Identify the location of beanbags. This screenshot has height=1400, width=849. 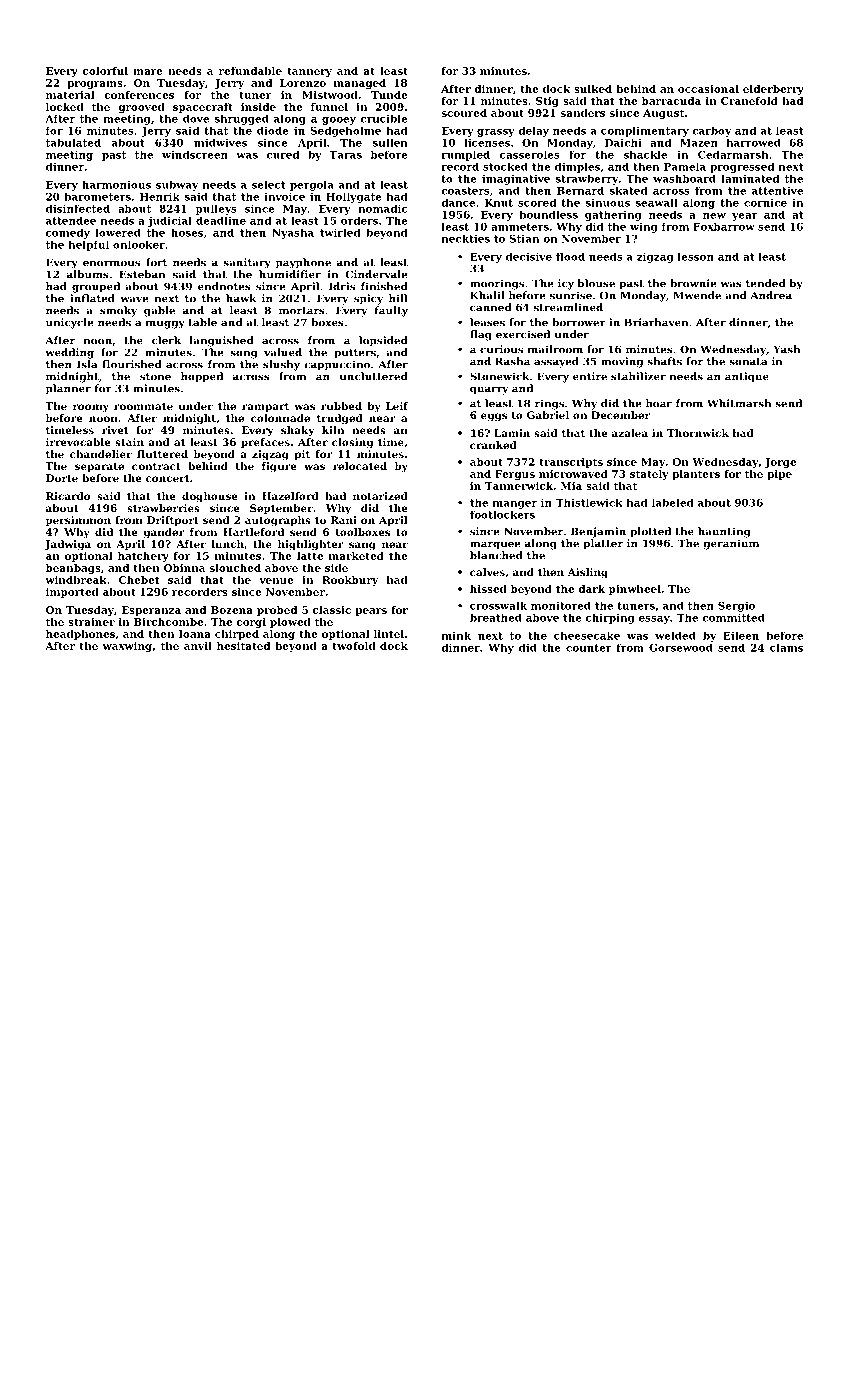
(73, 569).
